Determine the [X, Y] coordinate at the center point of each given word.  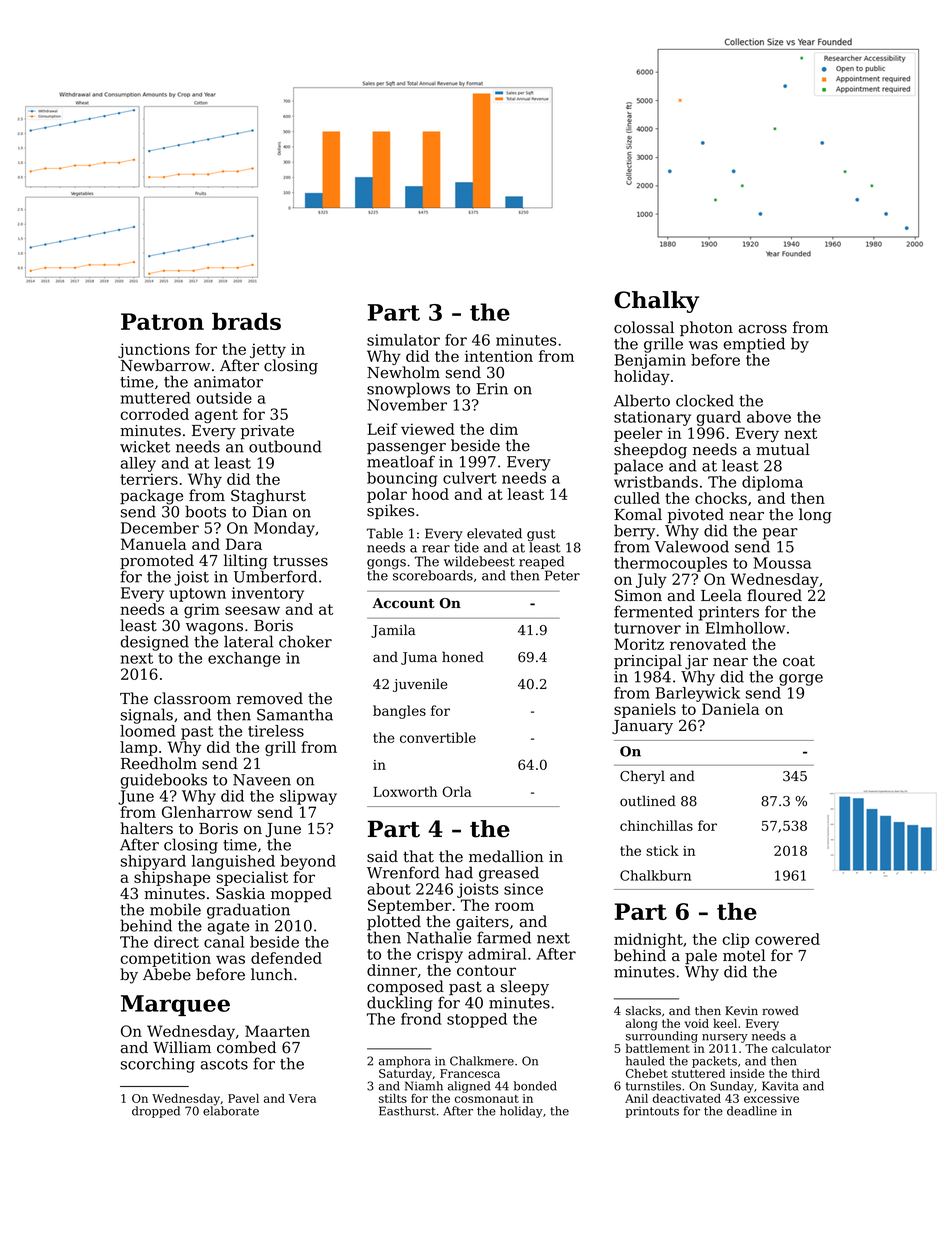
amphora [404, 1062]
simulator [403, 340]
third [806, 1073]
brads [246, 321]
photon [706, 328]
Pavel [243, 1098]
